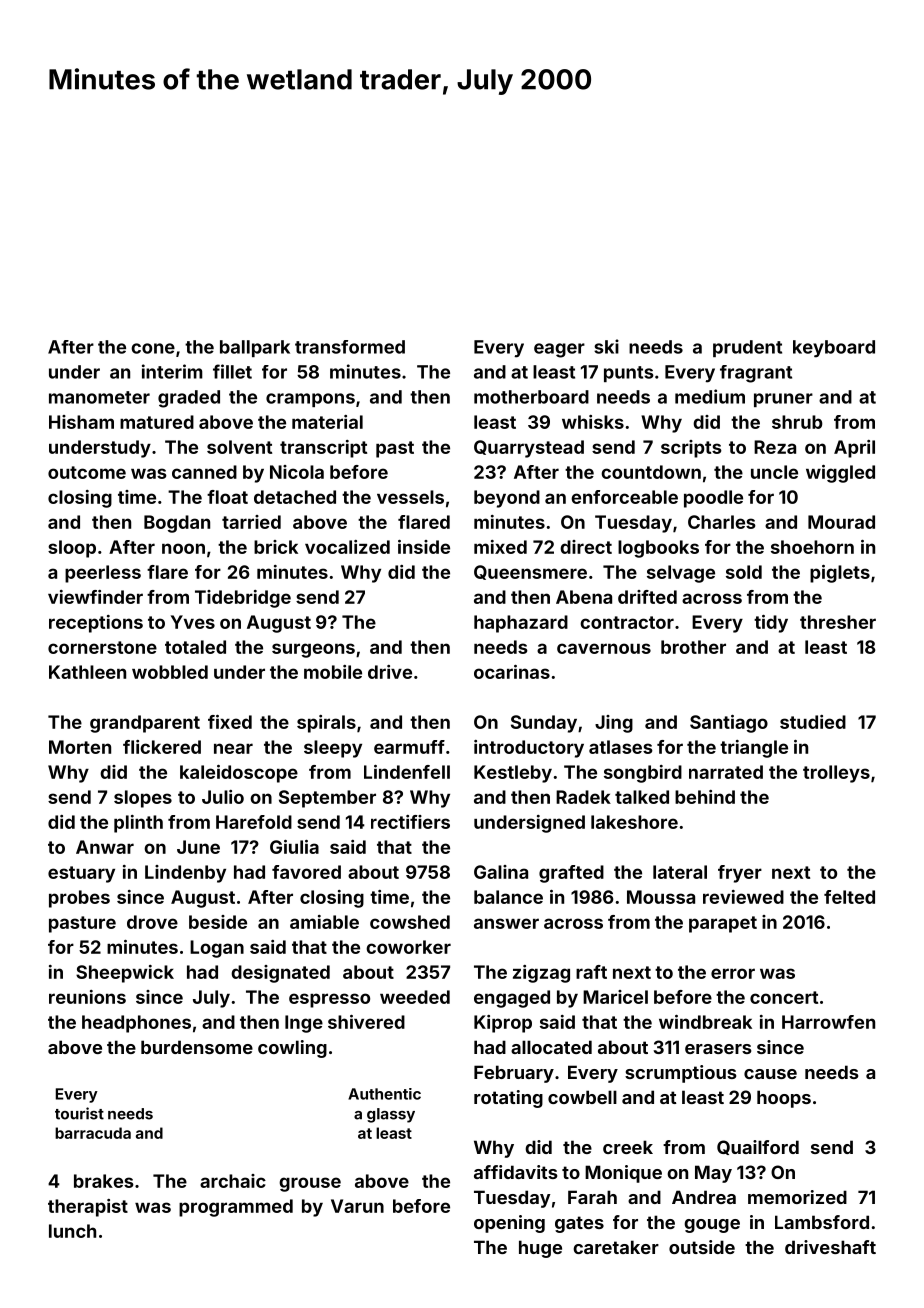 Image resolution: width=924 pixels, height=1308 pixels. What do you see at coordinates (606, 346) in the screenshot?
I see `ski` at bounding box center [606, 346].
